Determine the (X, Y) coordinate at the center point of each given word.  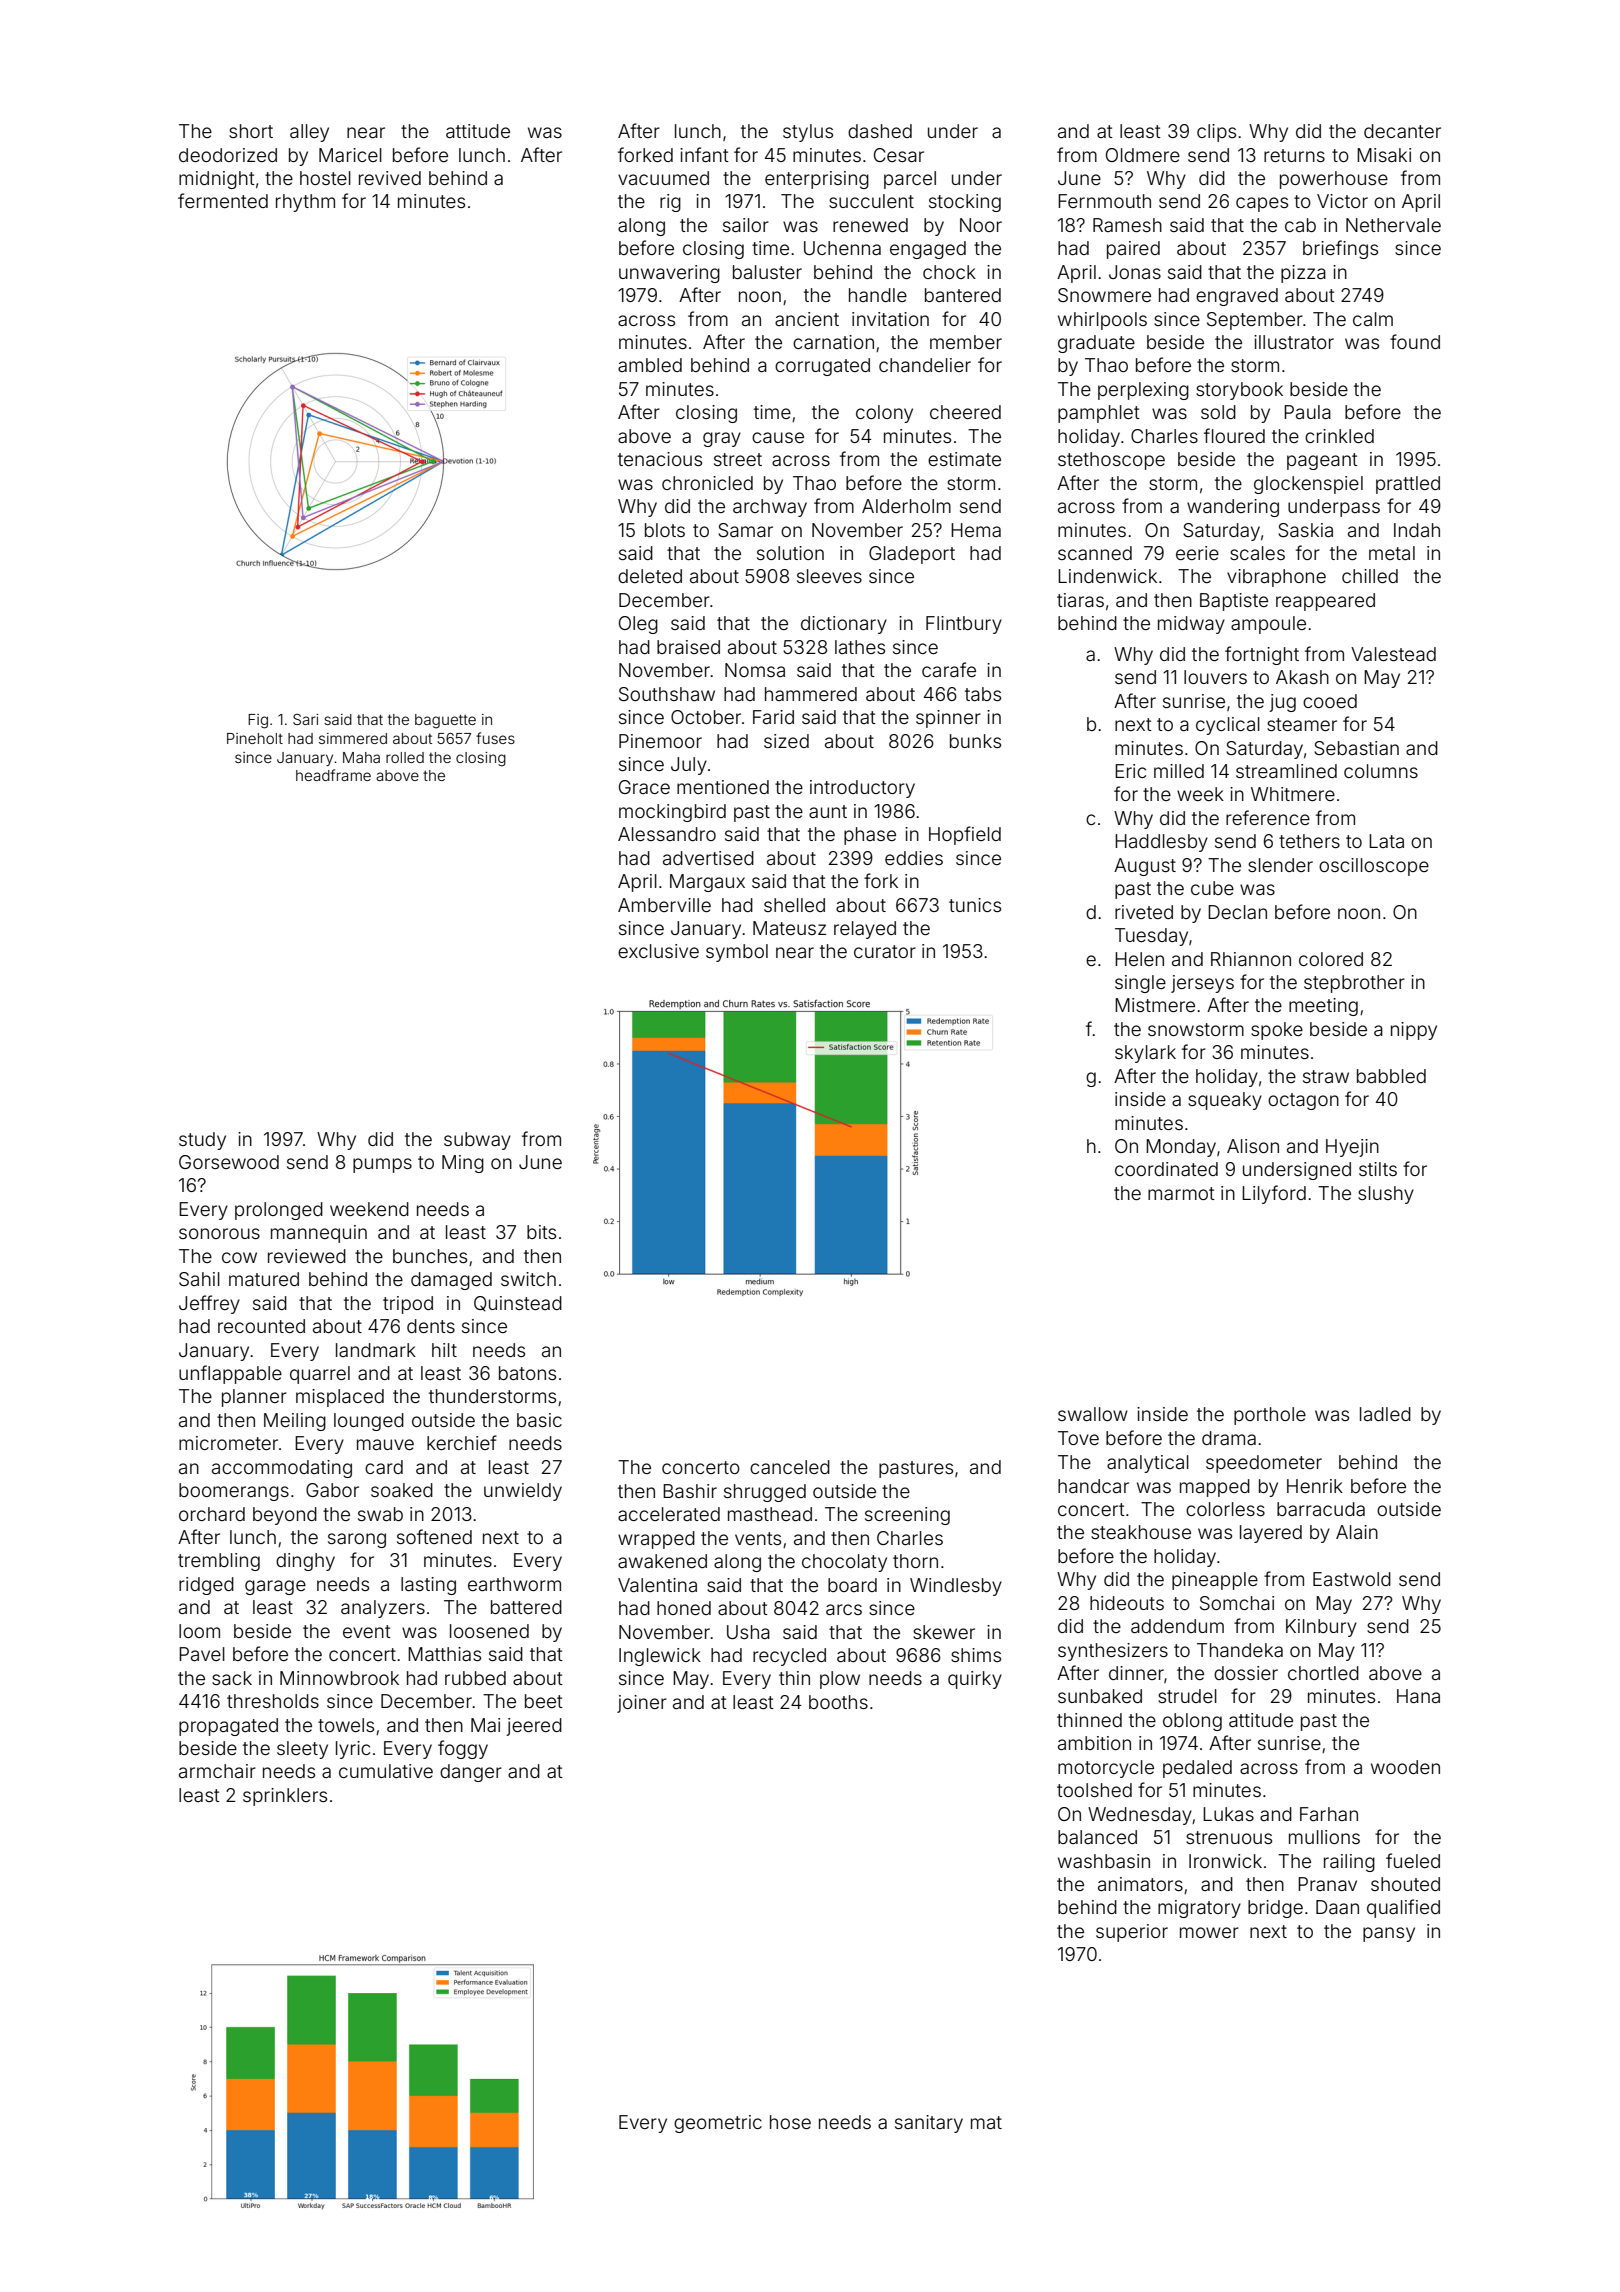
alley (309, 133)
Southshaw (667, 694)
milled (1179, 771)
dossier (1246, 1673)
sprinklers (285, 1797)
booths (838, 1702)
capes (1262, 204)
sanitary (929, 2124)
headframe (333, 775)
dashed (880, 131)
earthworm (514, 1584)
